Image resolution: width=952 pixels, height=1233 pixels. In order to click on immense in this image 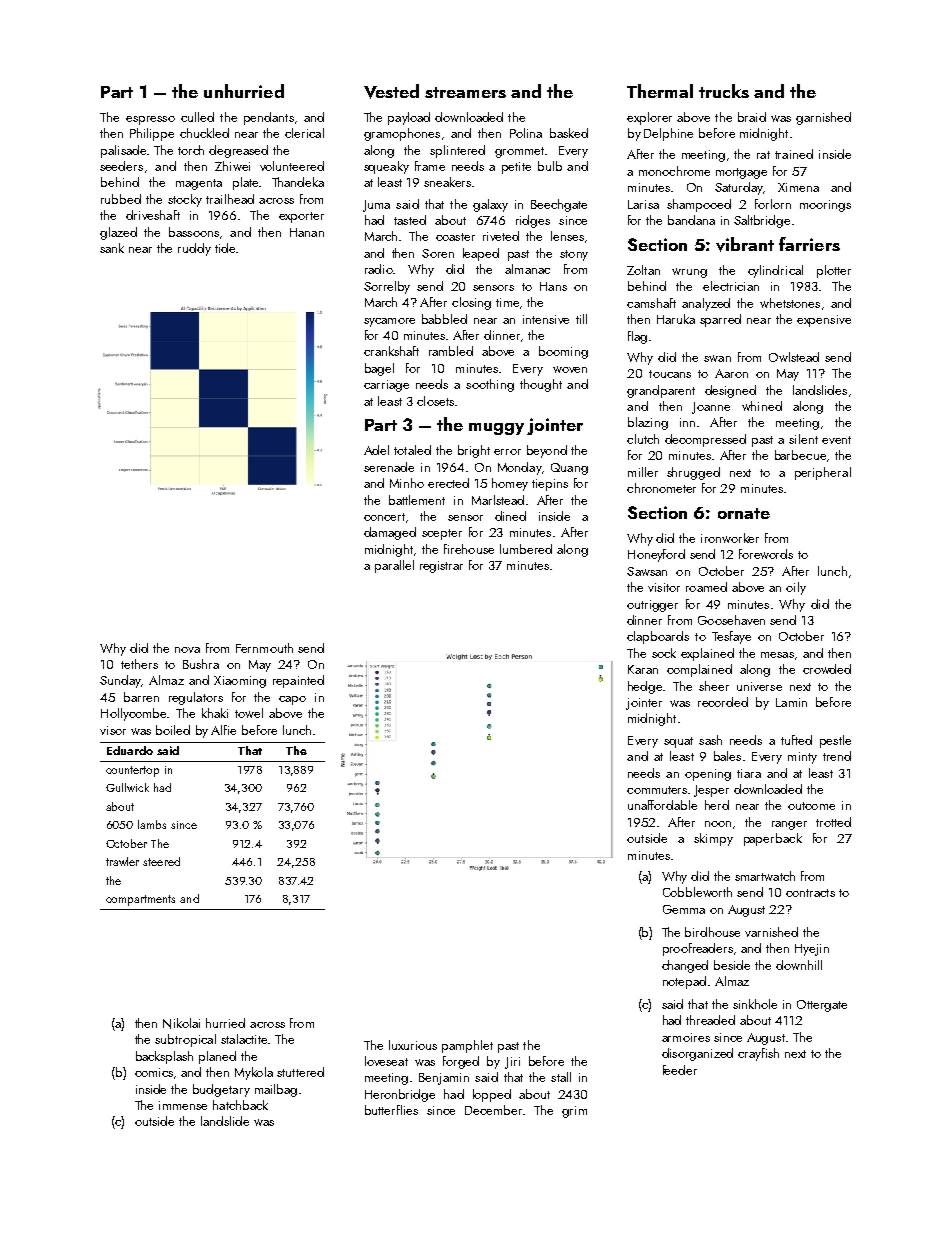, I will do `click(183, 1105)`.
